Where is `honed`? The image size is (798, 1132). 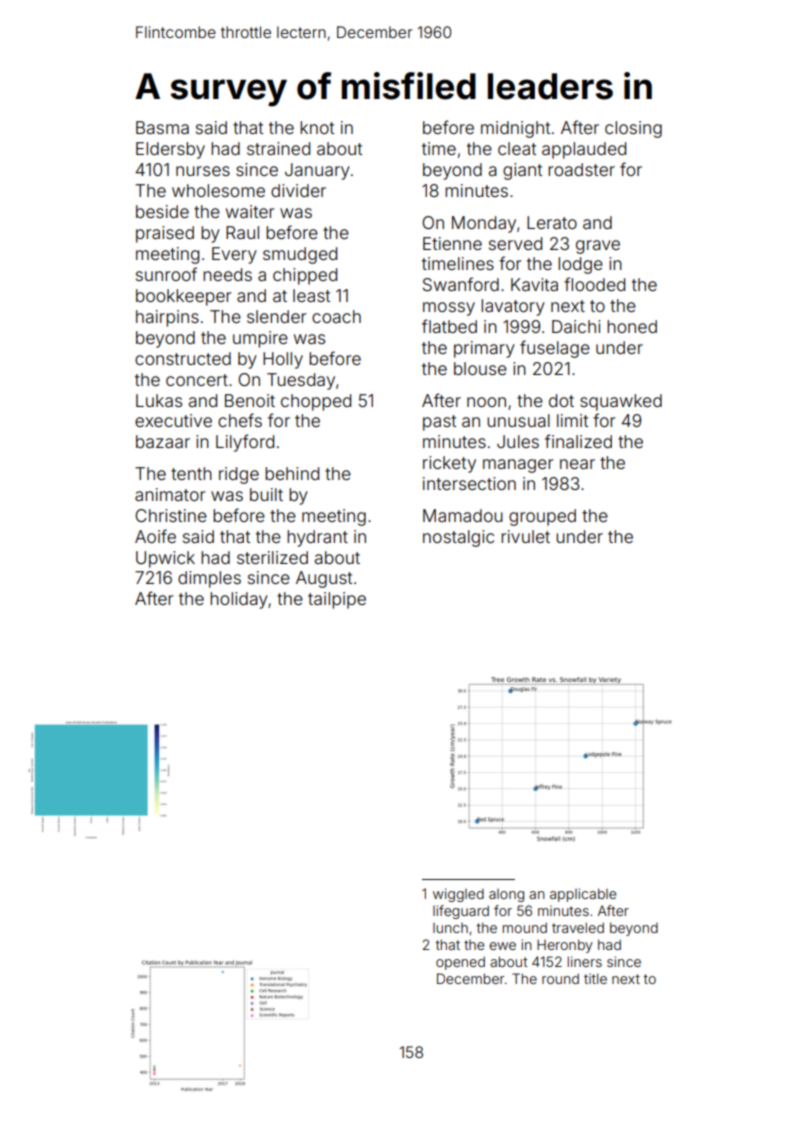 honed is located at coordinates (632, 326).
